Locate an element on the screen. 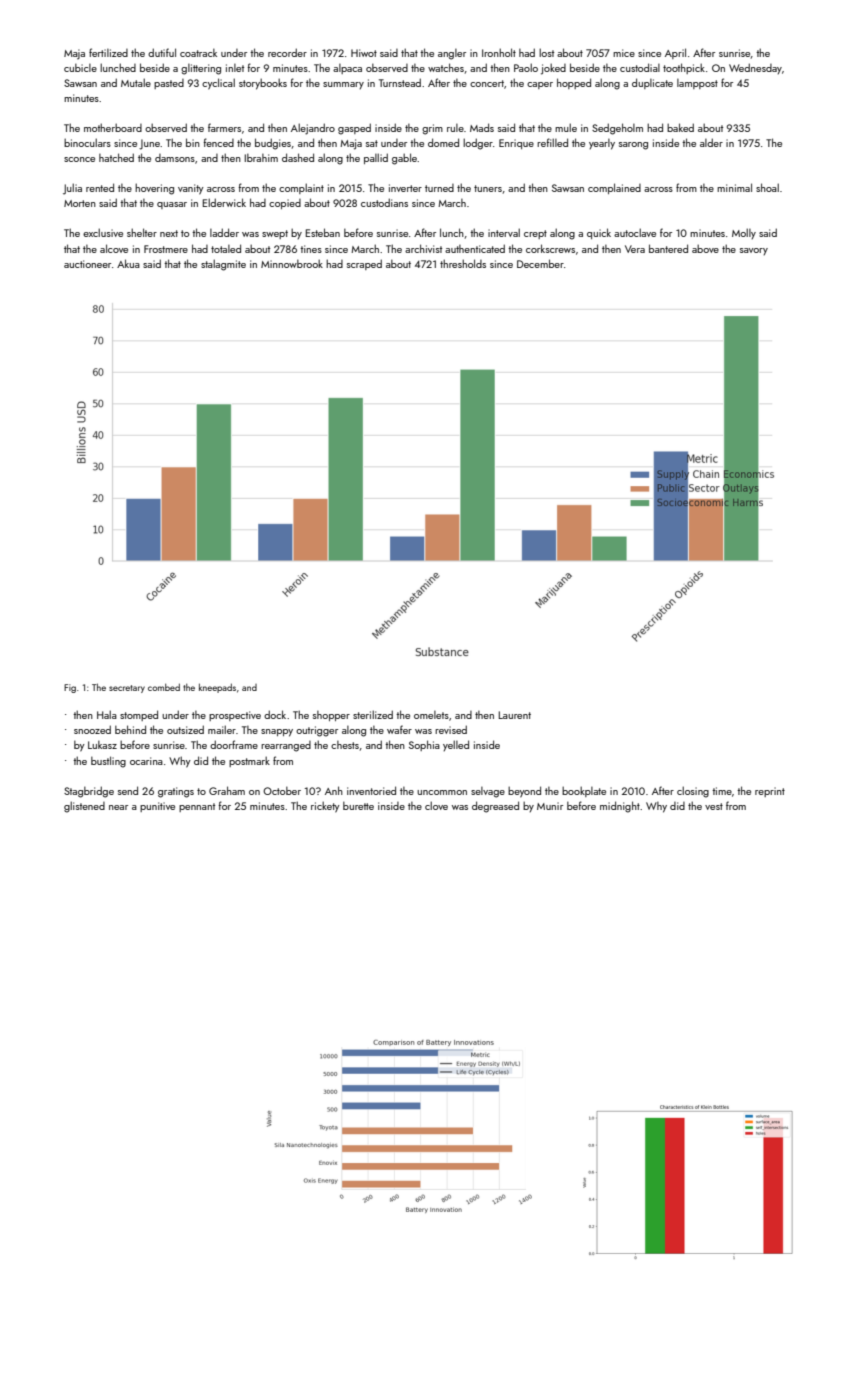 This screenshot has height=1400, width=849. rickety is located at coordinates (325, 807).
